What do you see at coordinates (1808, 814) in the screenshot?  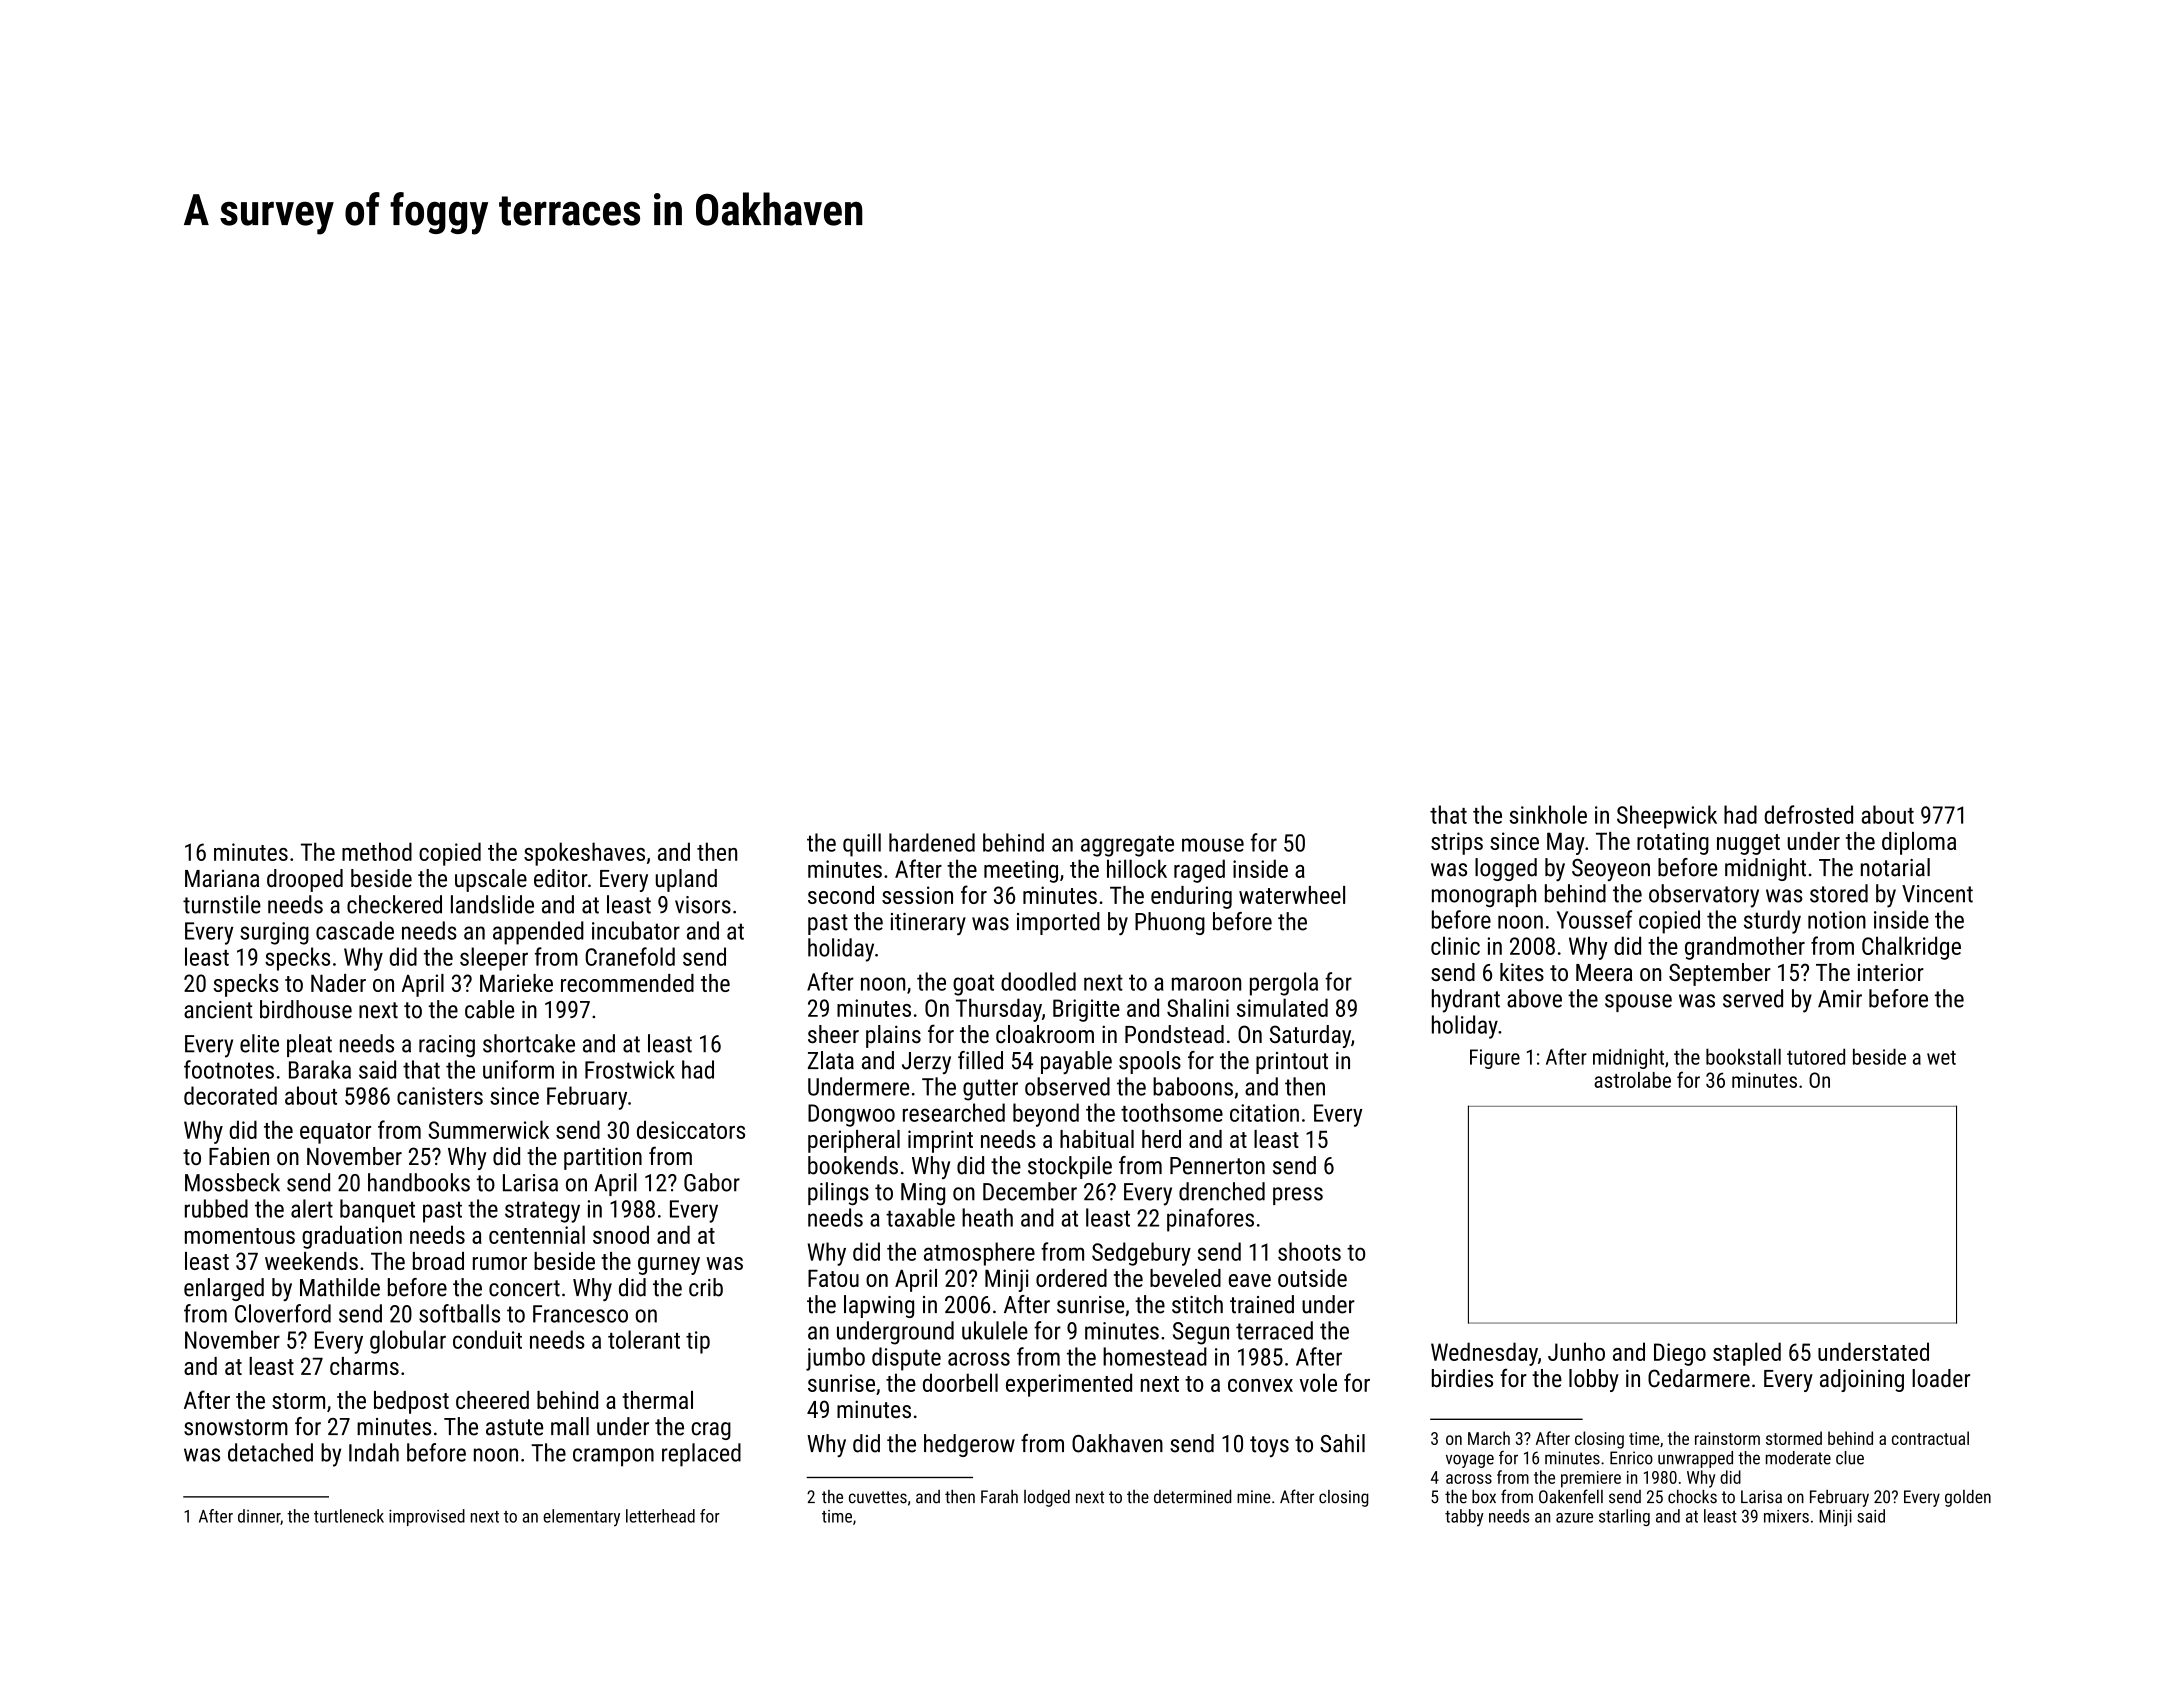 I see `defrosted` at bounding box center [1808, 814].
